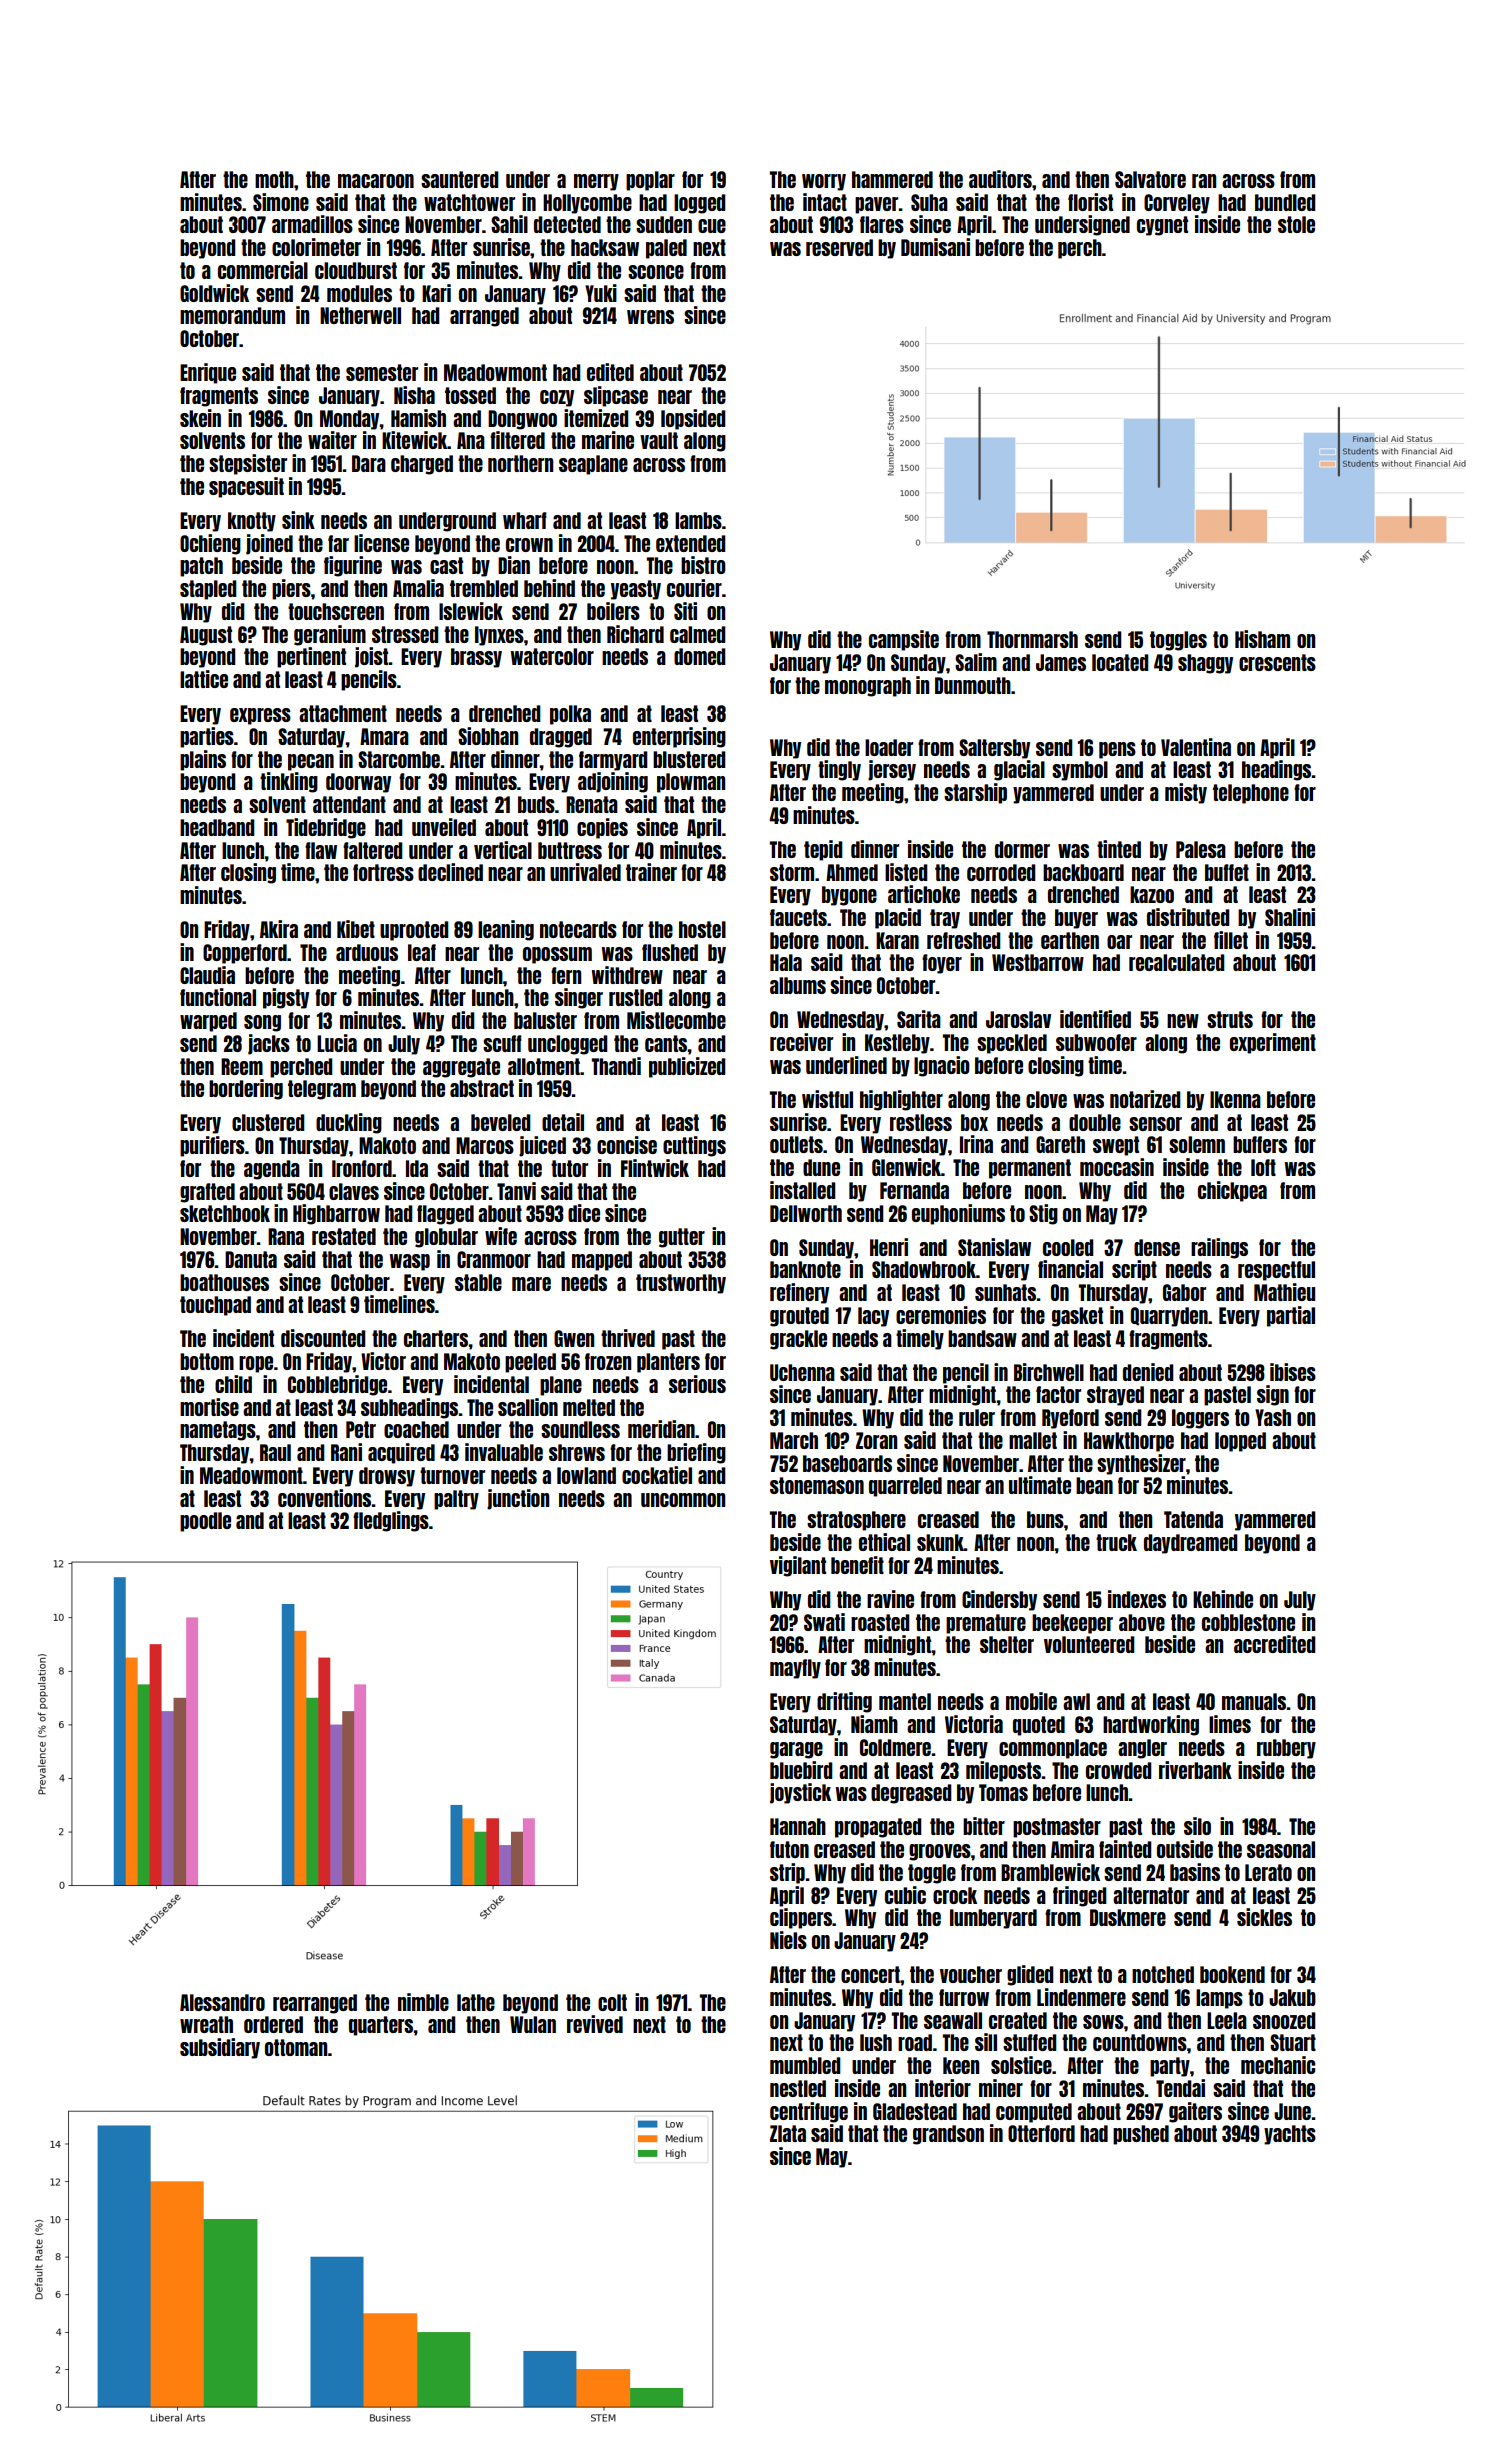  Describe the element at coordinates (423, 2002) in the image. I see `nimble` at that location.
